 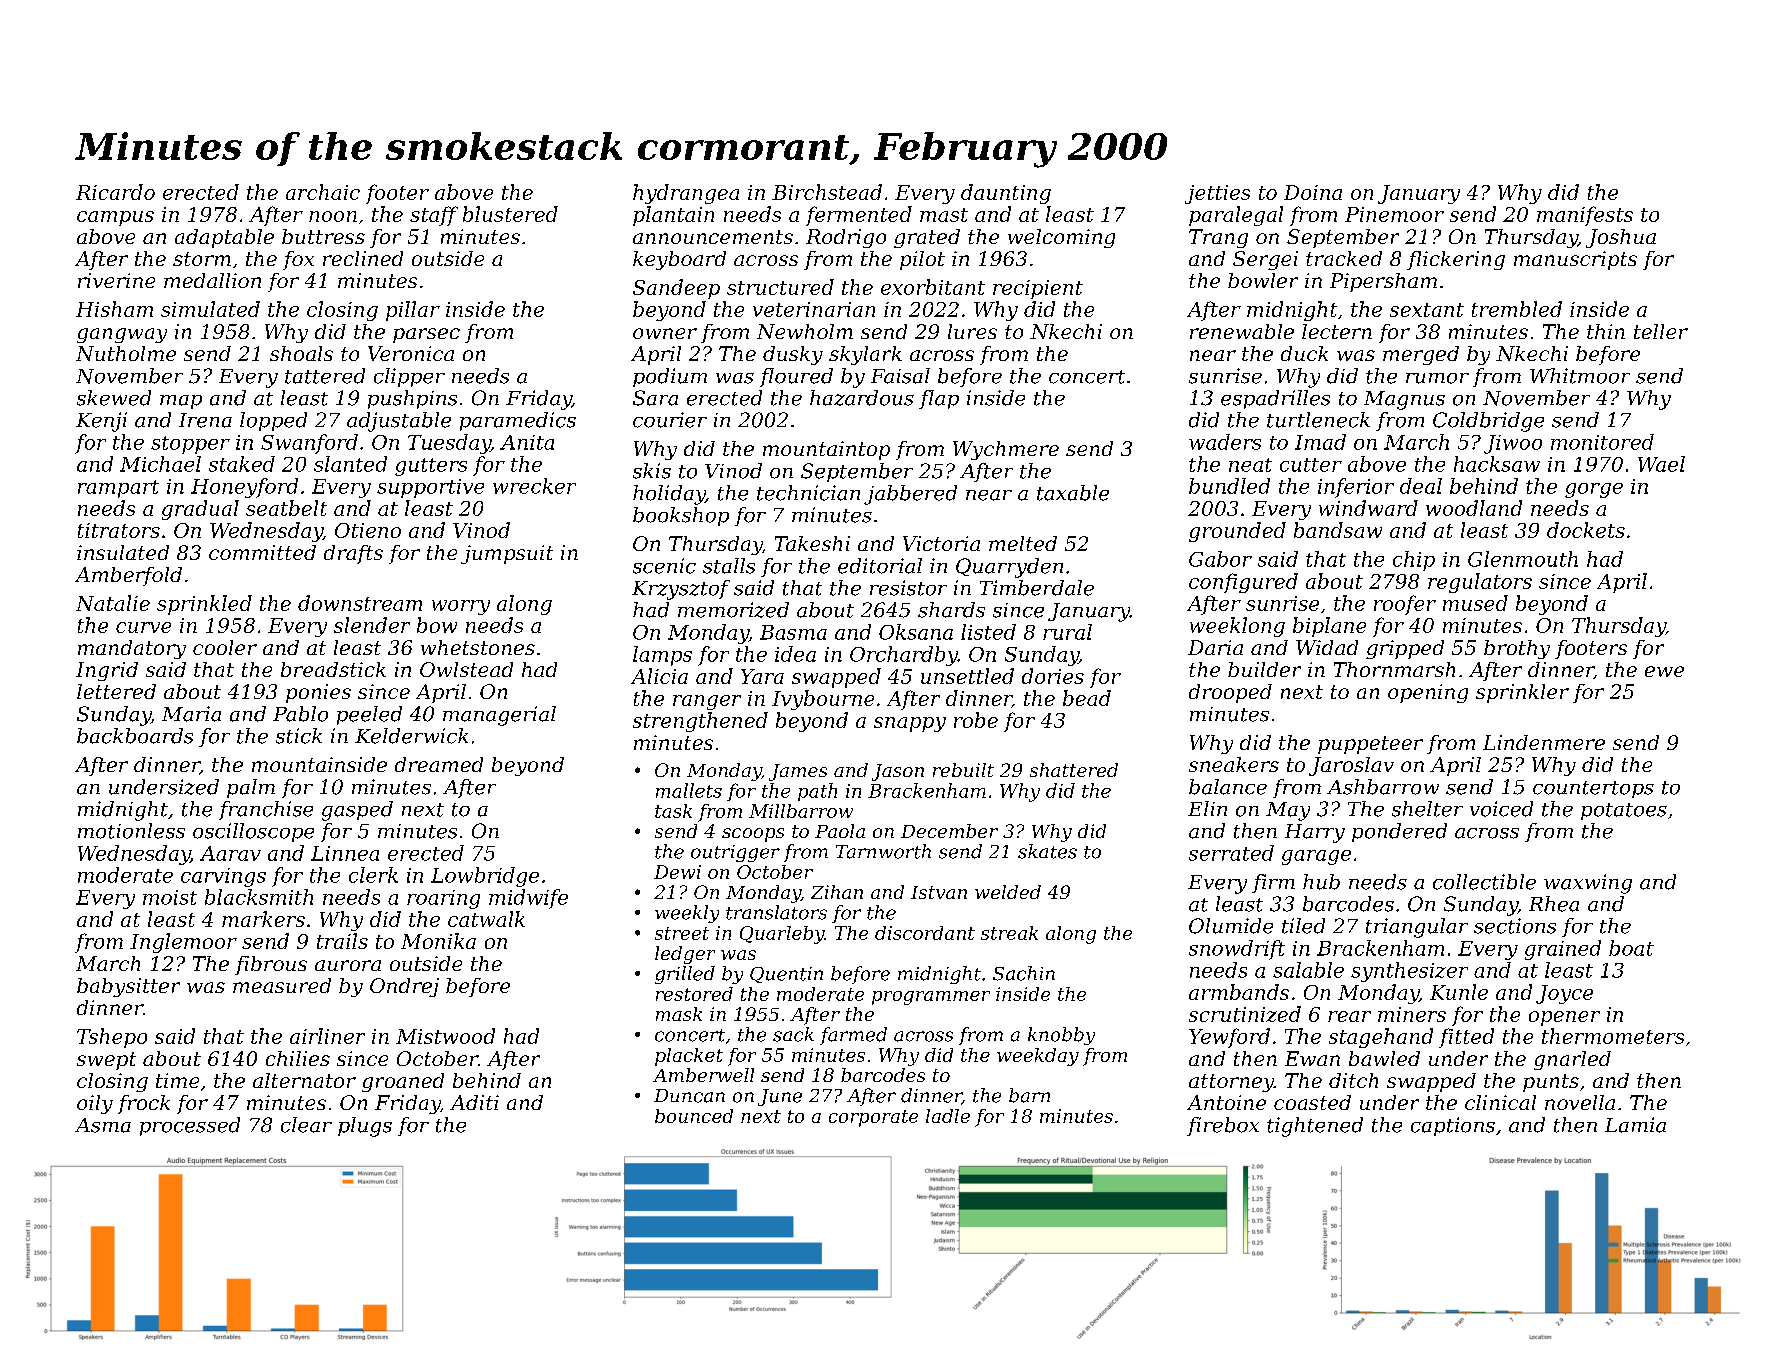 I want to click on waxwing, so click(x=1588, y=884).
